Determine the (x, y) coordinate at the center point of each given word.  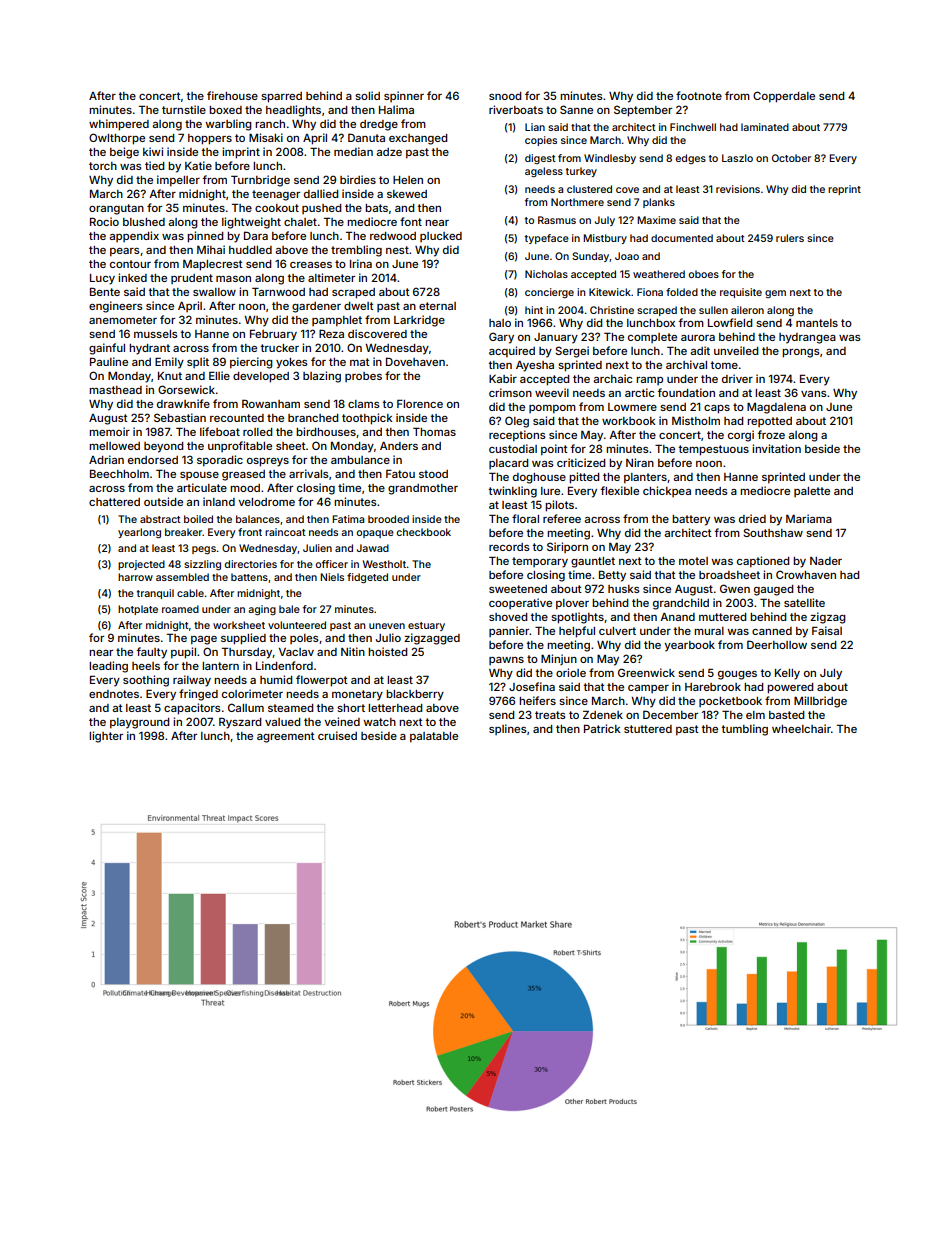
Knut (170, 376)
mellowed (114, 446)
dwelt (359, 306)
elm (755, 715)
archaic (612, 378)
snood (505, 96)
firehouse (232, 95)
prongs (801, 353)
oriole (571, 672)
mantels (817, 323)
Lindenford (284, 665)
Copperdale (784, 97)
